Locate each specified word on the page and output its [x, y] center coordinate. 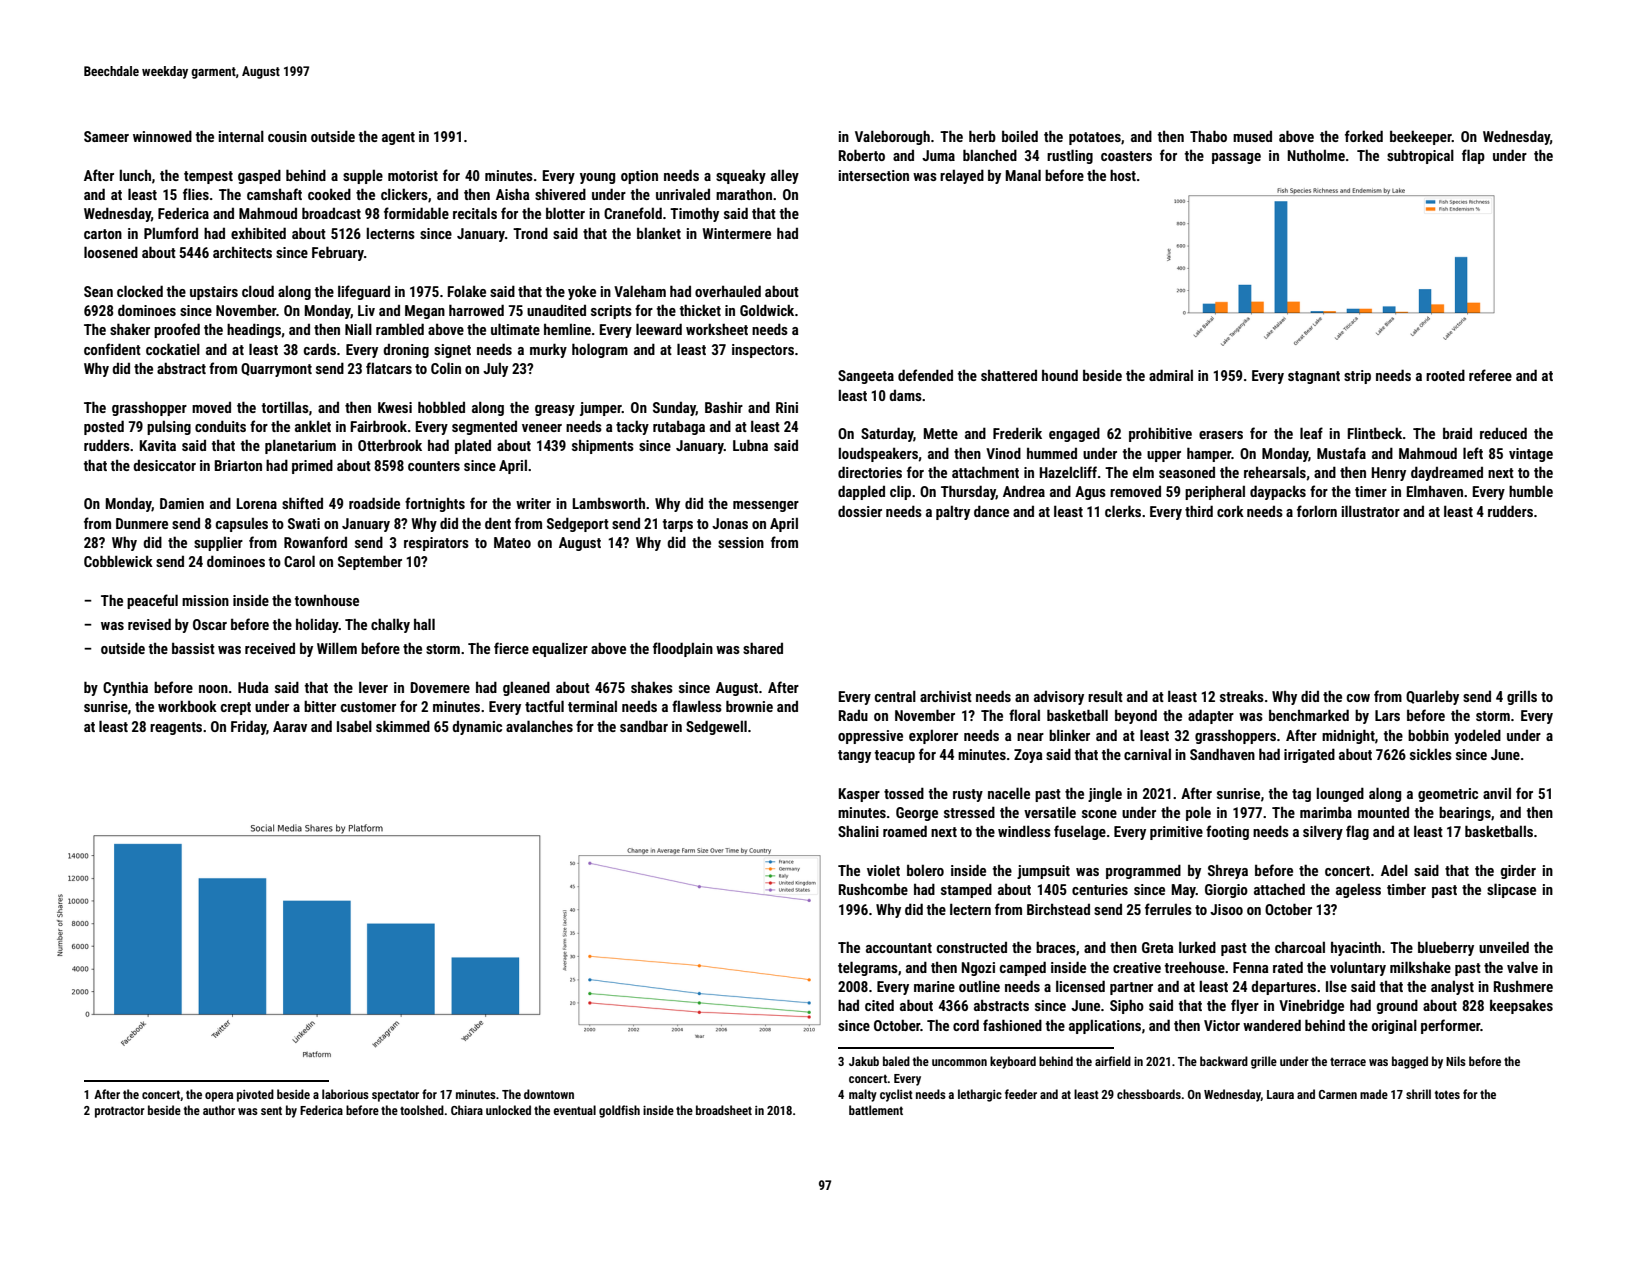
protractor [120, 1112]
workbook [187, 706]
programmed [1143, 871]
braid [1457, 433]
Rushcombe [873, 889]
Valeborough [892, 137]
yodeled [1477, 736]
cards [320, 349]
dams [905, 395]
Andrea [1024, 491]
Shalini [858, 831]
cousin [287, 136]
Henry [1389, 474]
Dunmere [142, 523]
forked [1364, 136]
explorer [933, 737]
